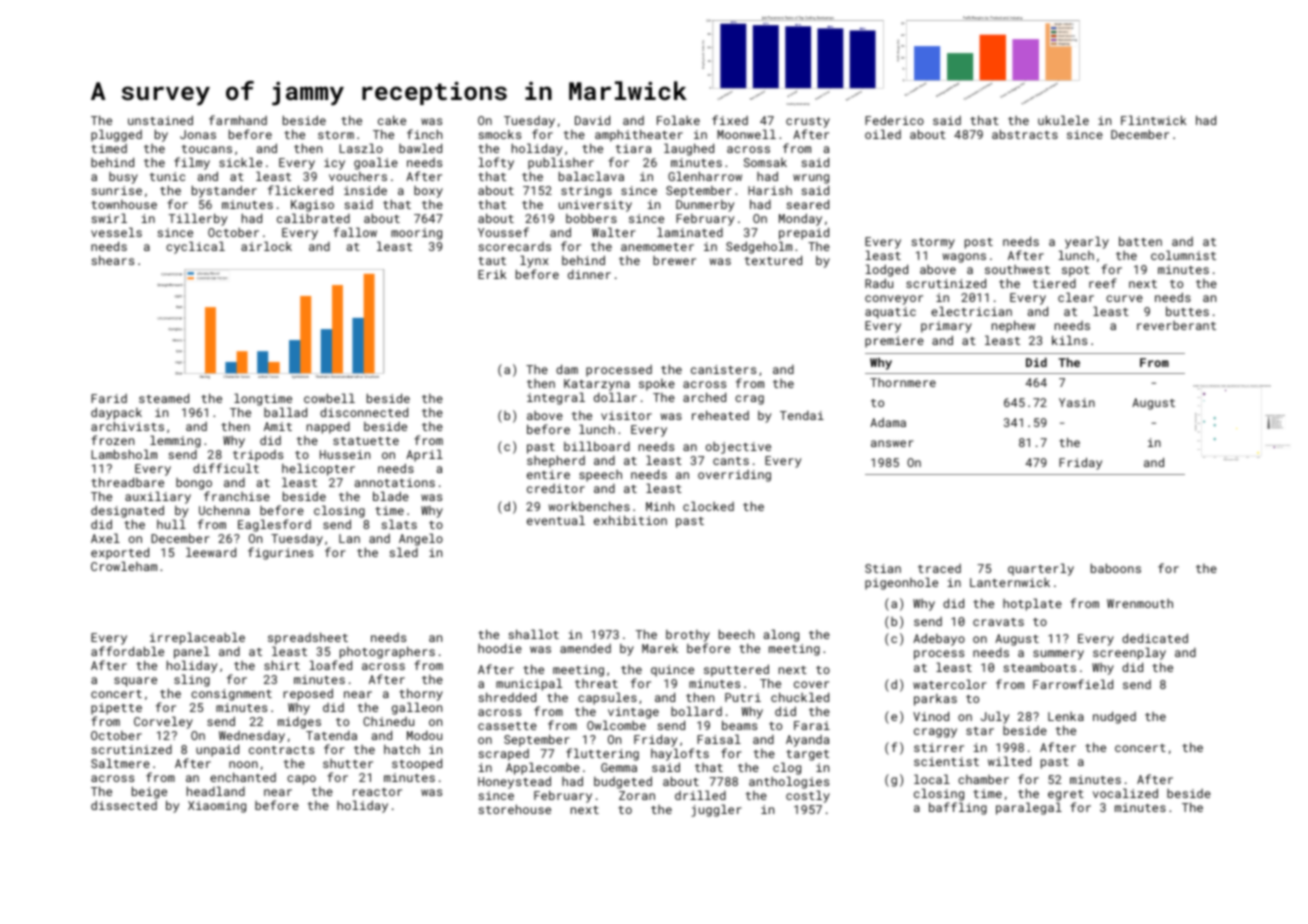  What do you see at coordinates (894, 120) in the screenshot?
I see `Federico` at bounding box center [894, 120].
